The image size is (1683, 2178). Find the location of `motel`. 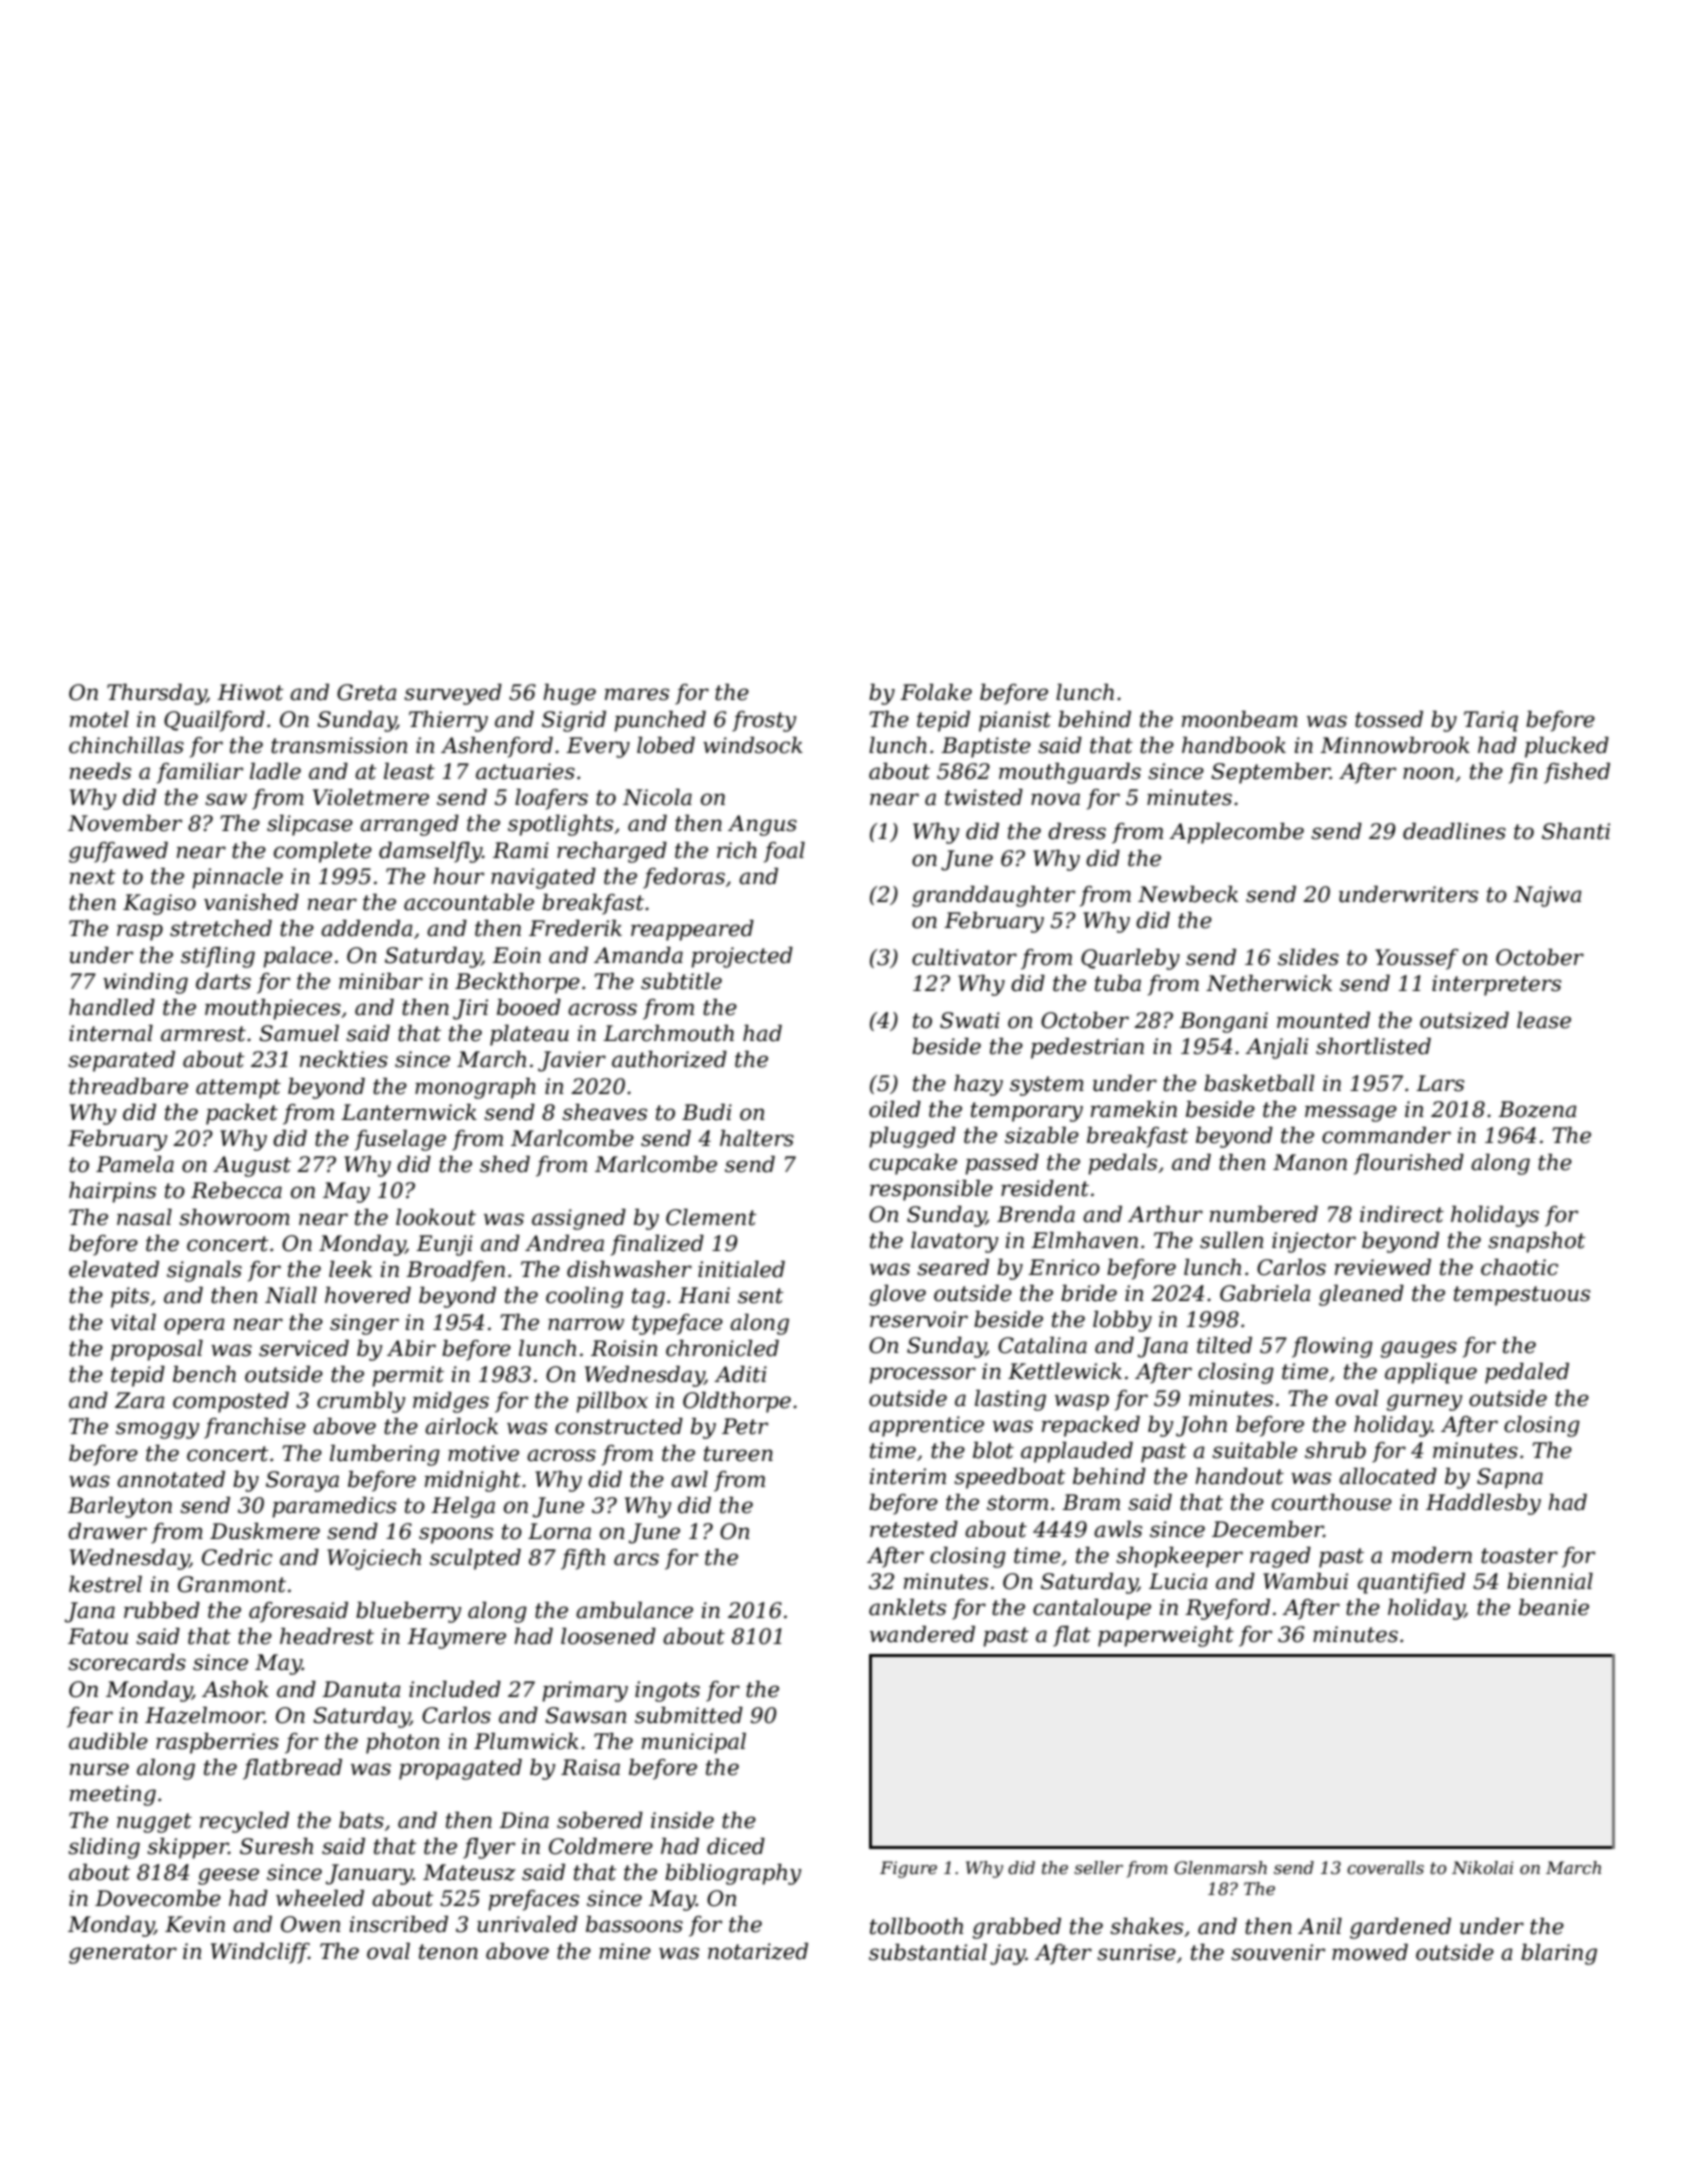

motel is located at coordinates (99, 719).
